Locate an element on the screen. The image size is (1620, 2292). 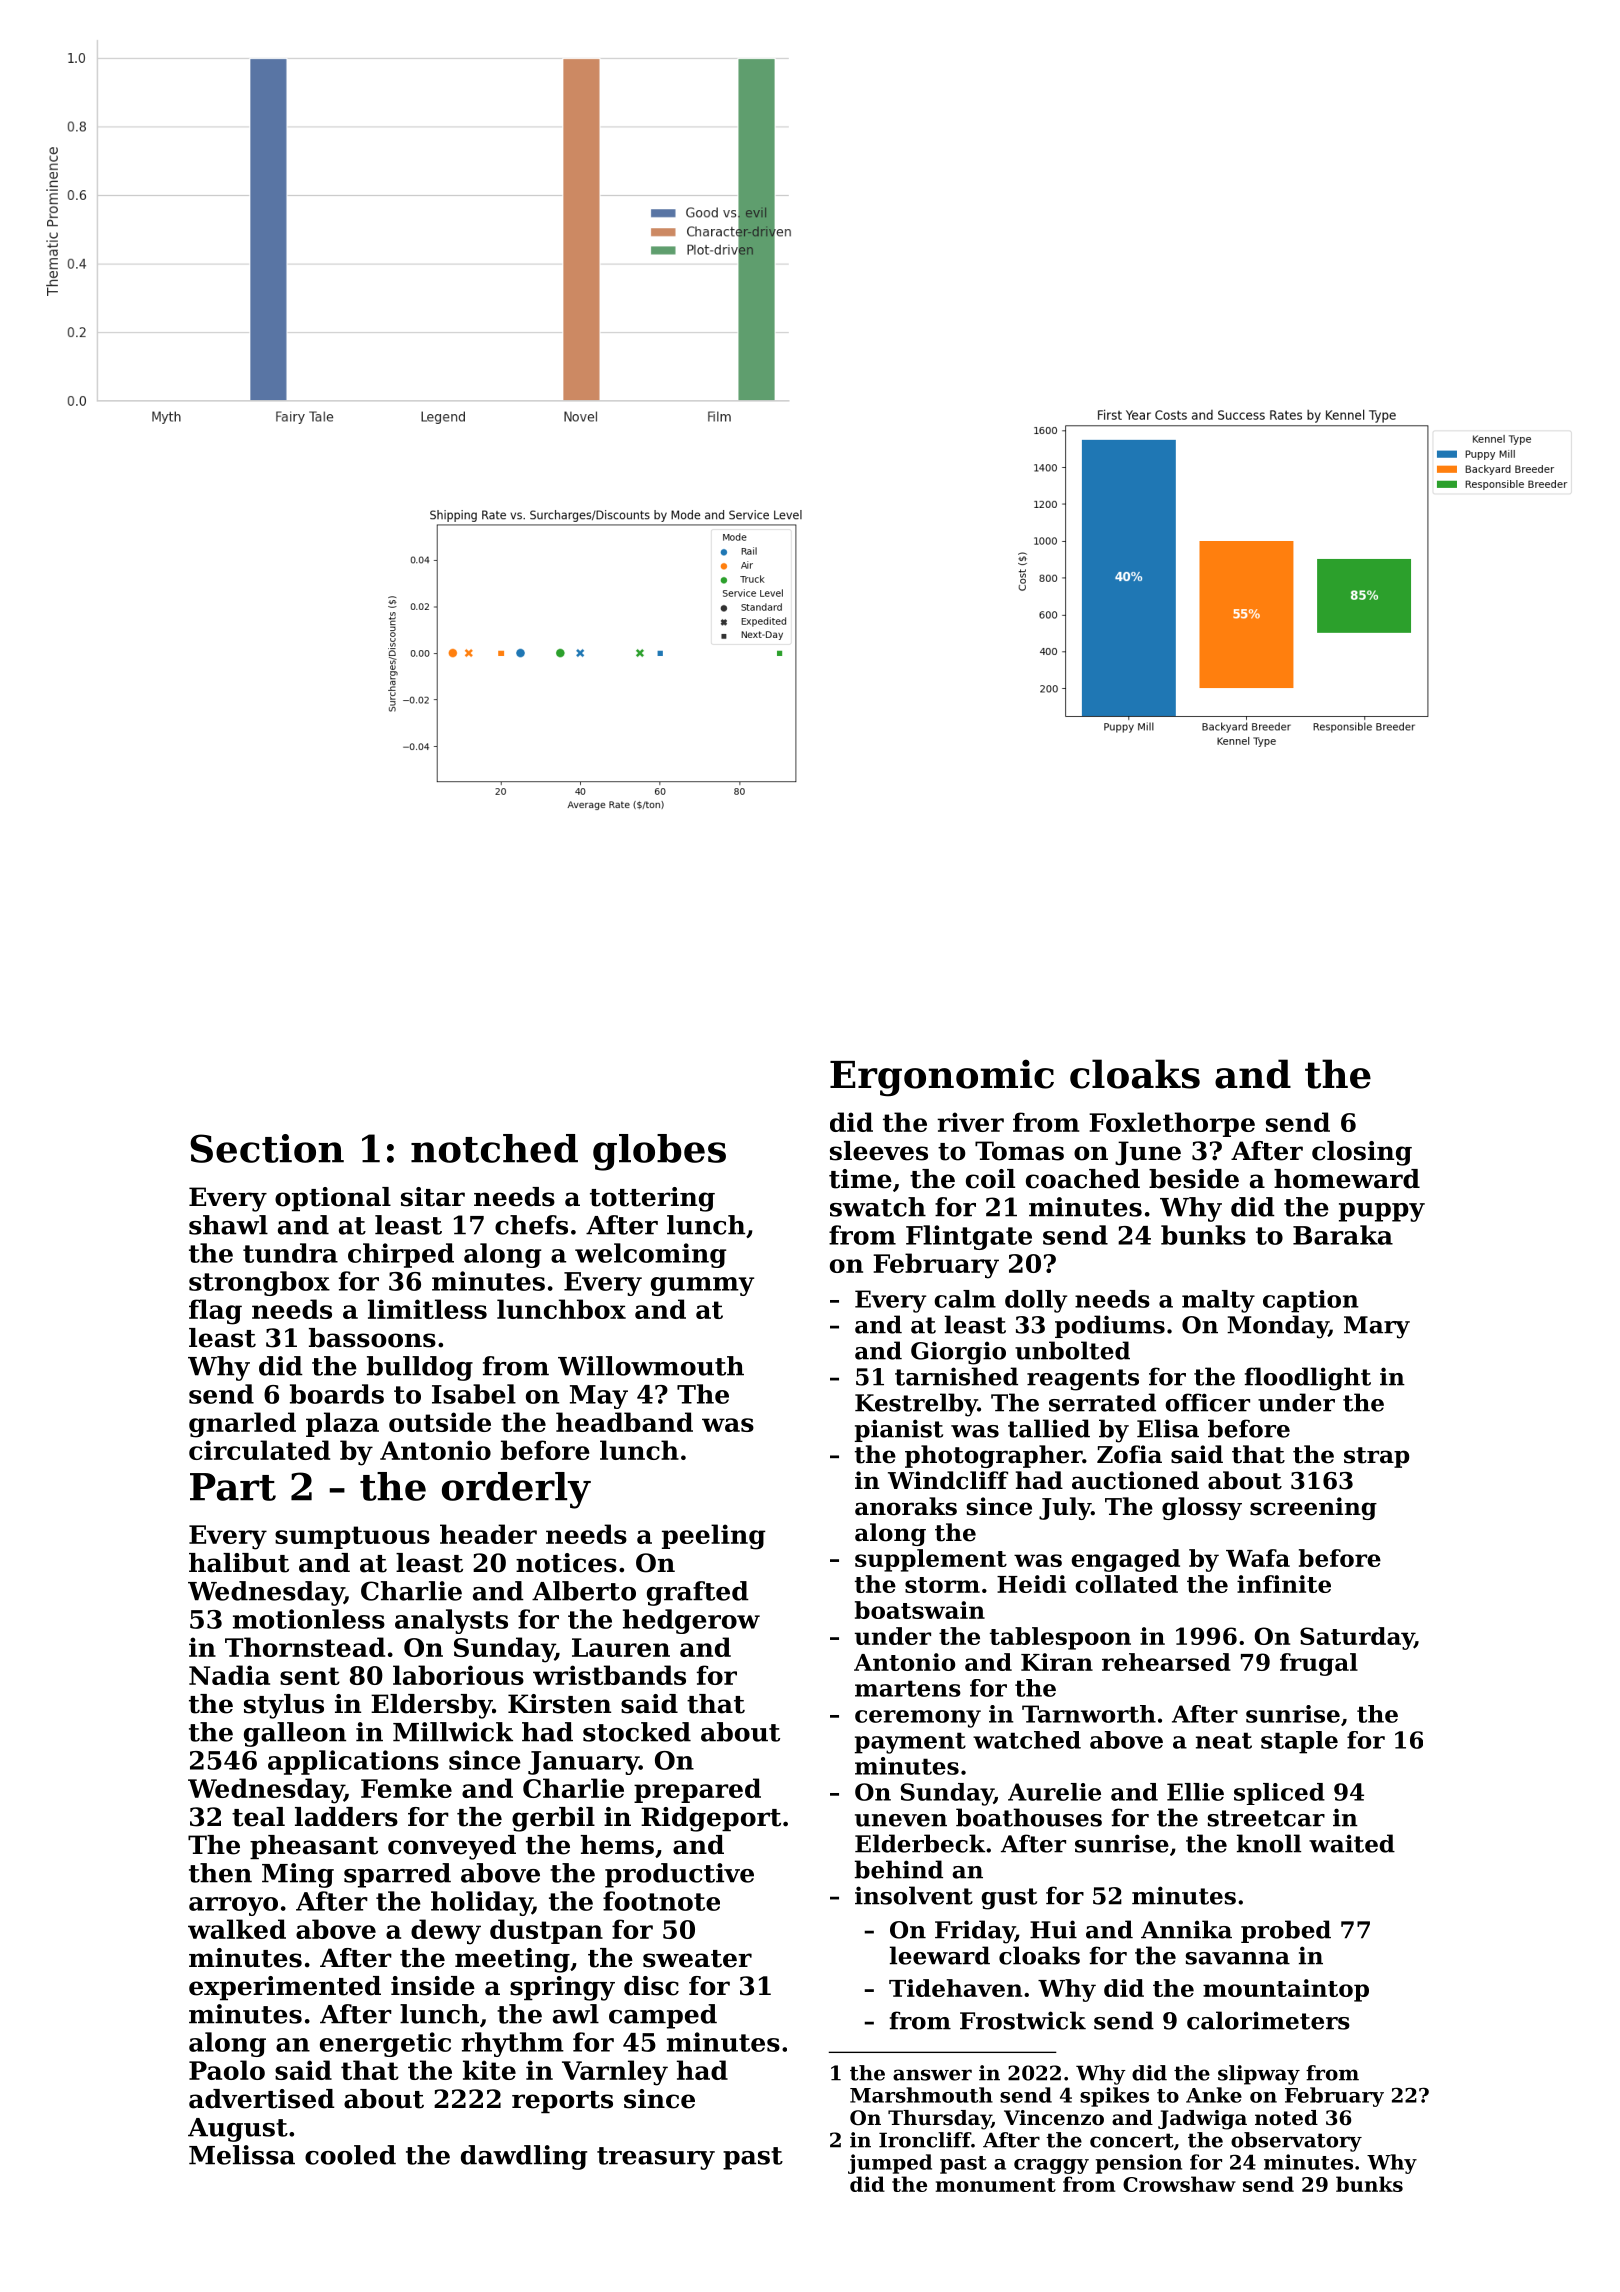
floodlight is located at coordinates (1308, 1379).
